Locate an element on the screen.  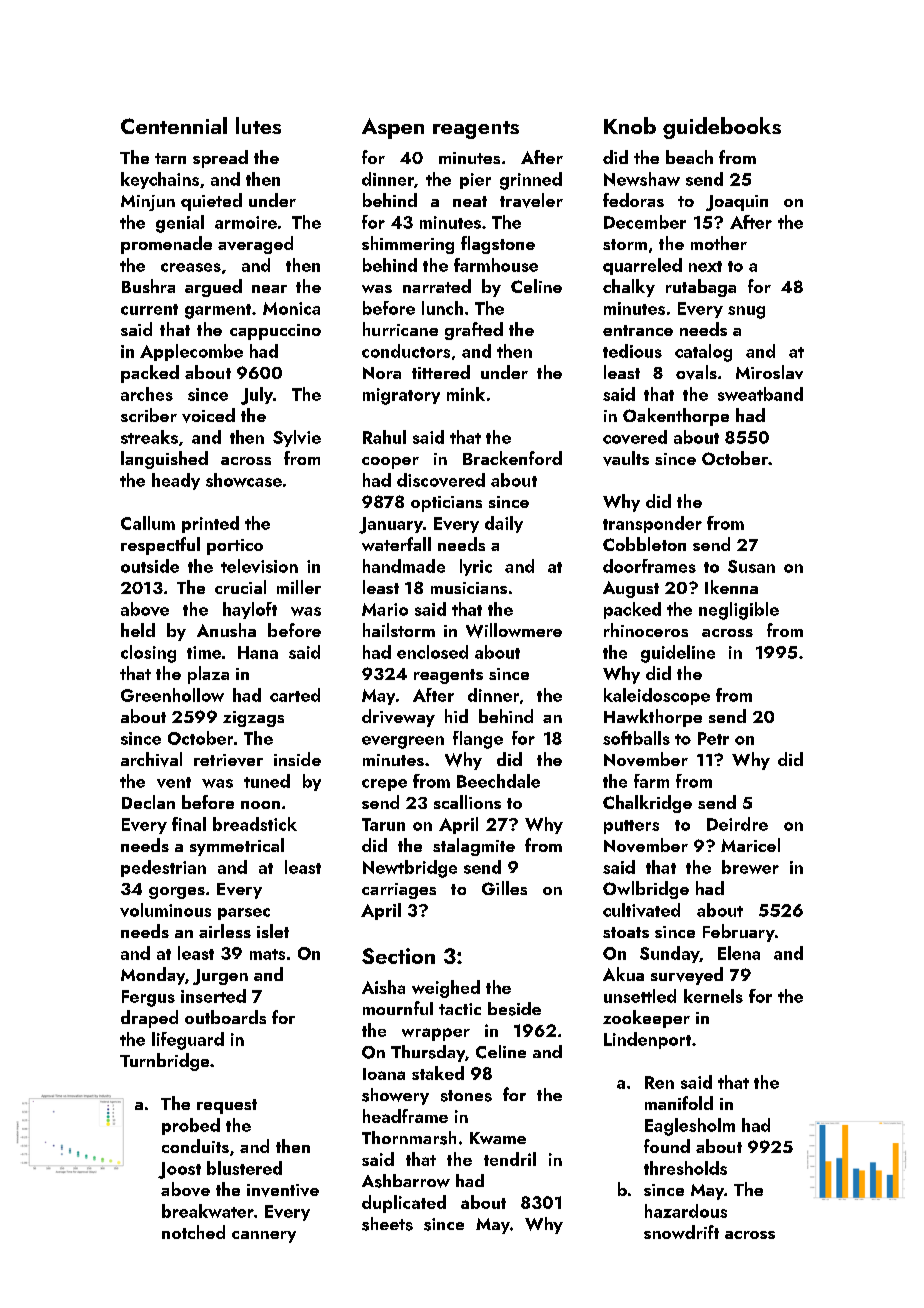
waterfall is located at coordinates (396, 544).
